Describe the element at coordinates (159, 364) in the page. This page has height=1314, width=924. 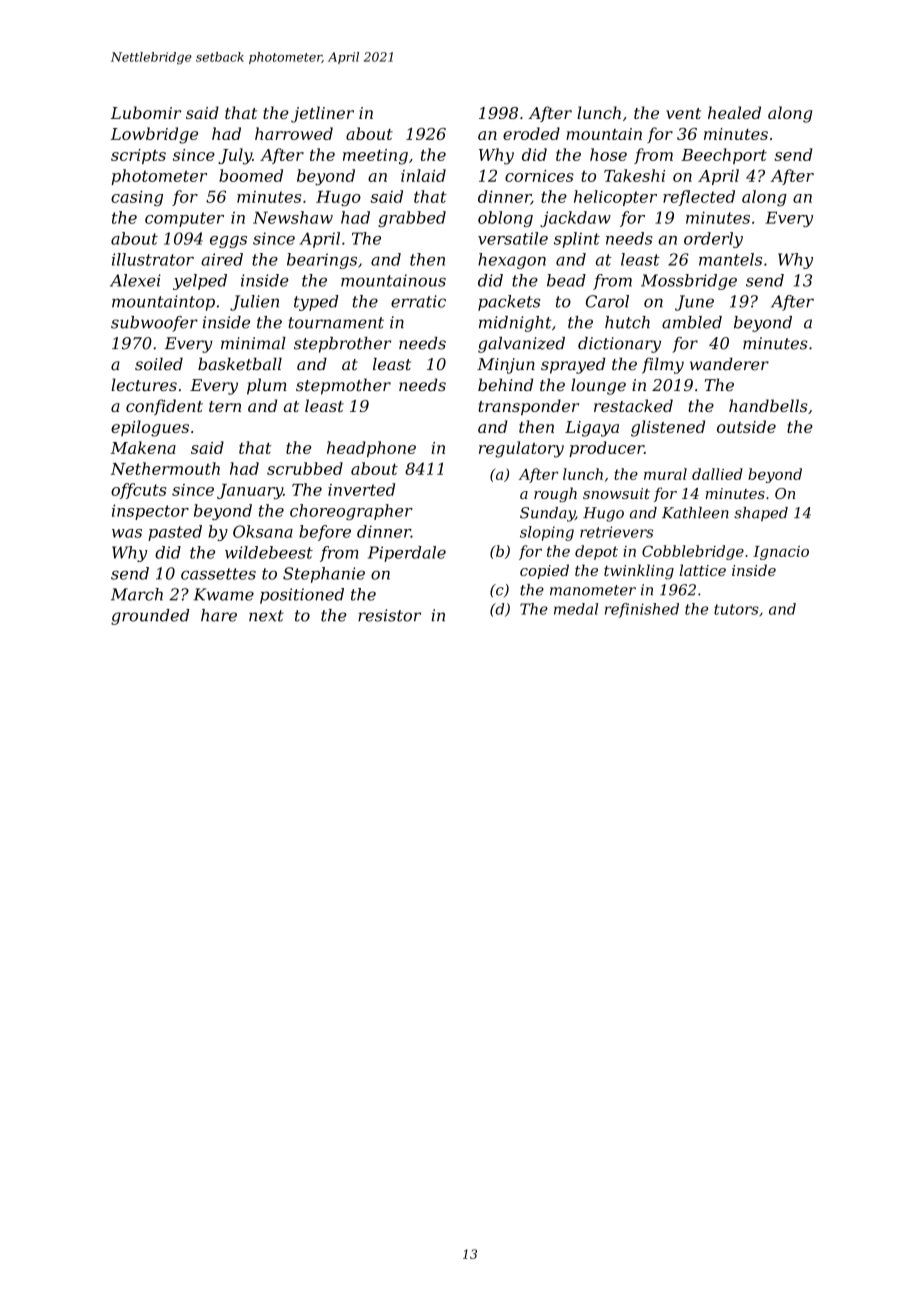
I see `soiled` at that location.
